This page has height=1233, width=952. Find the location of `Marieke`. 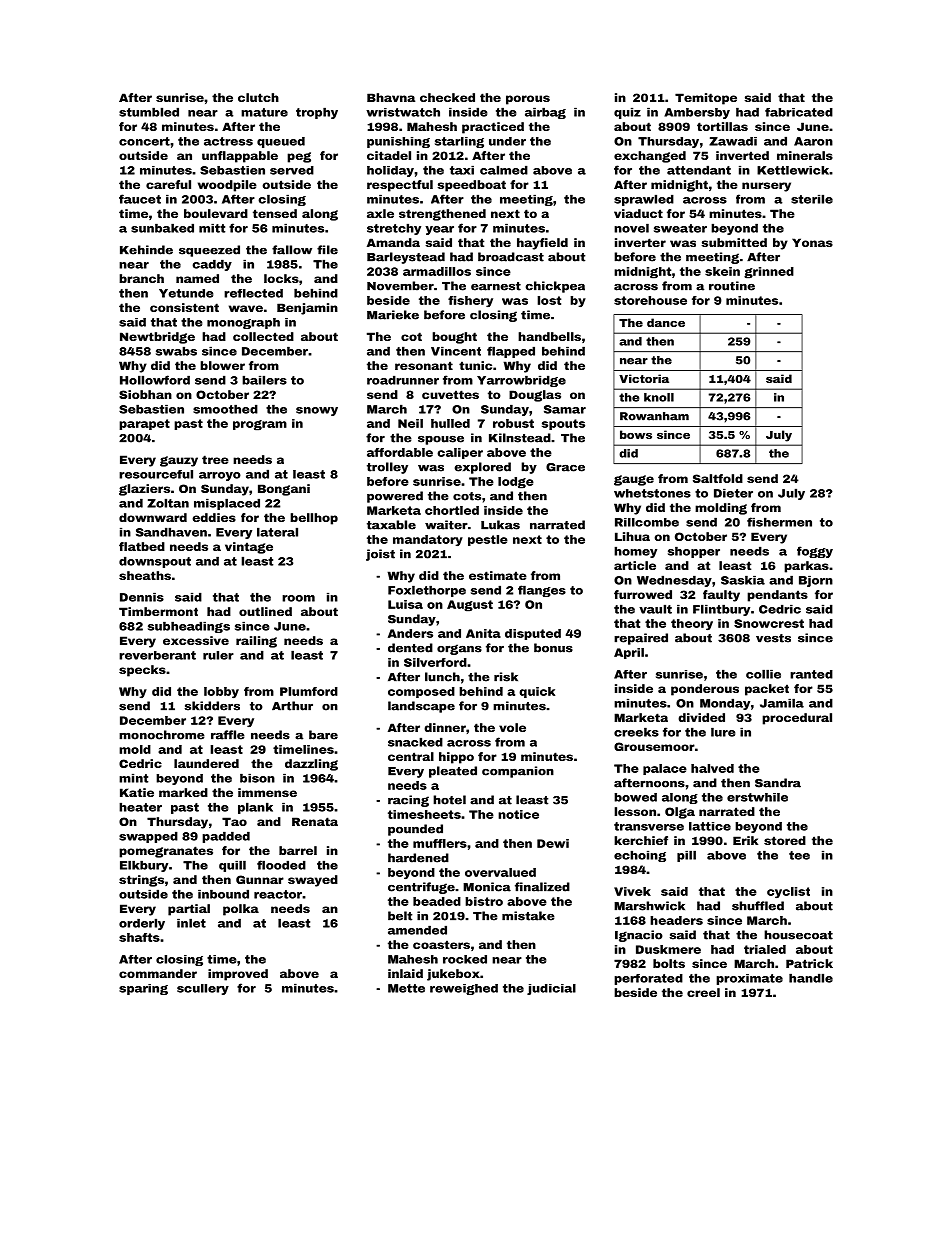

Marieke is located at coordinates (393, 315).
